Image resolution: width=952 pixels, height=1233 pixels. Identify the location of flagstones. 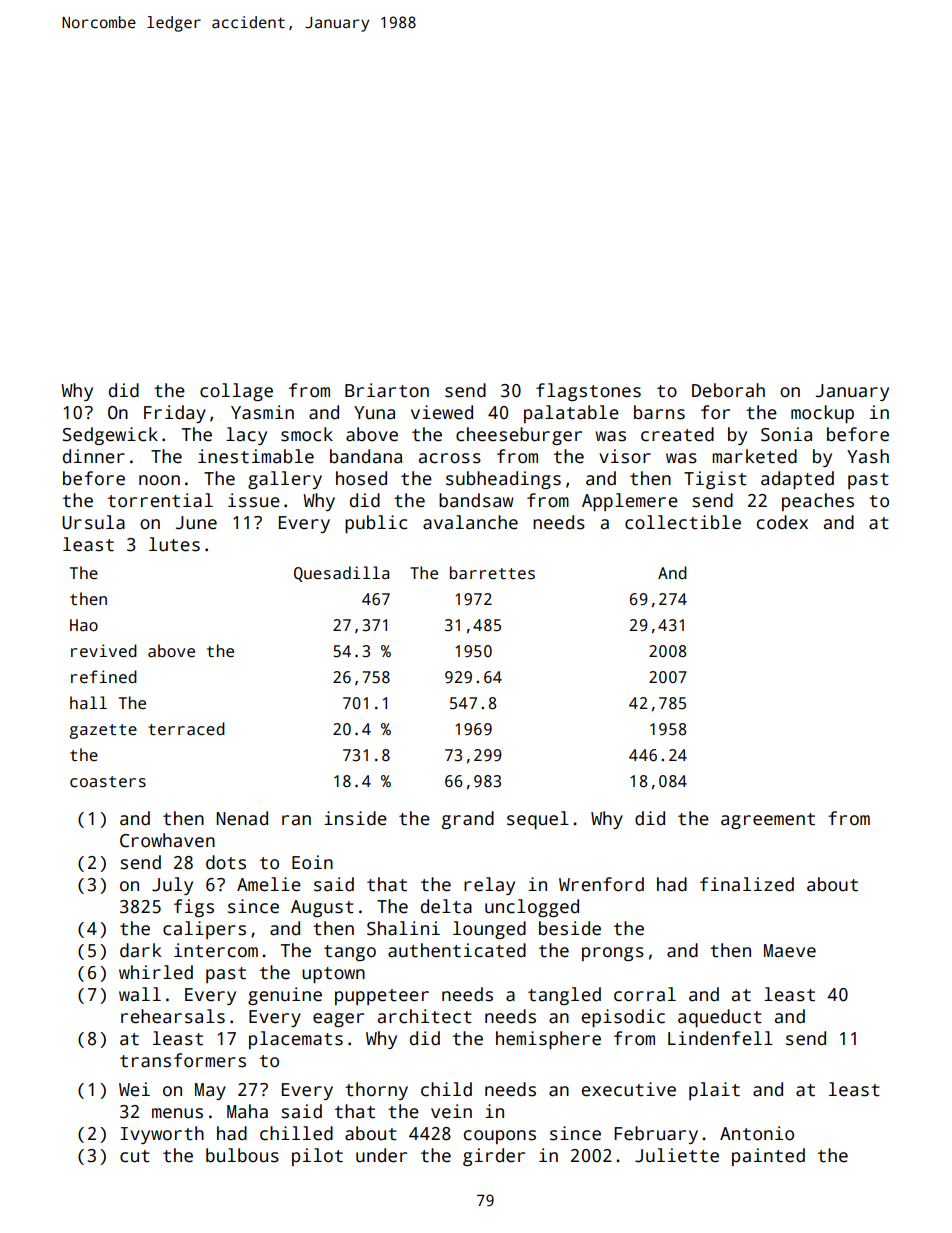
(588, 392).
